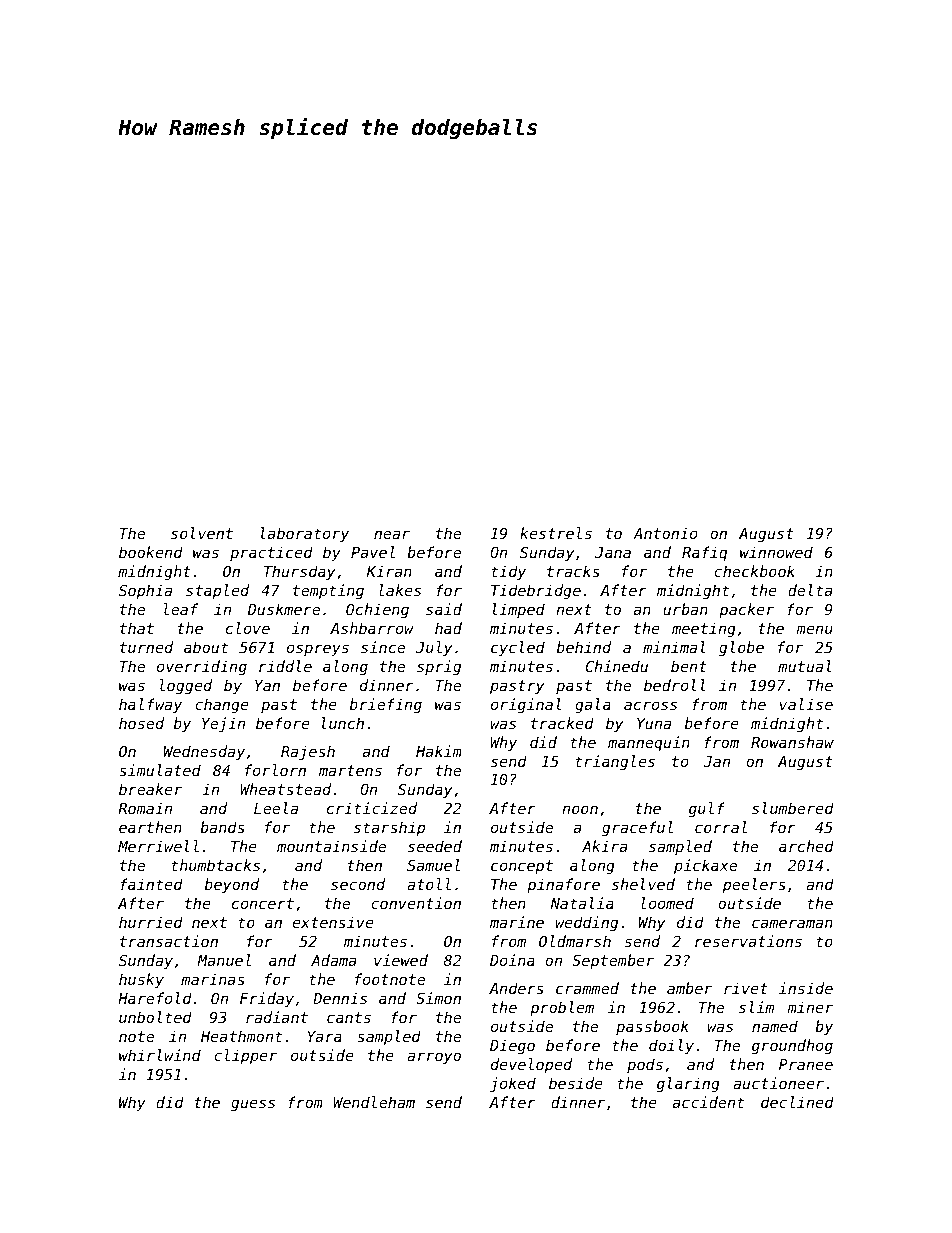  Describe the element at coordinates (160, 770) in the screenshot. I see `simulated` at that location.
